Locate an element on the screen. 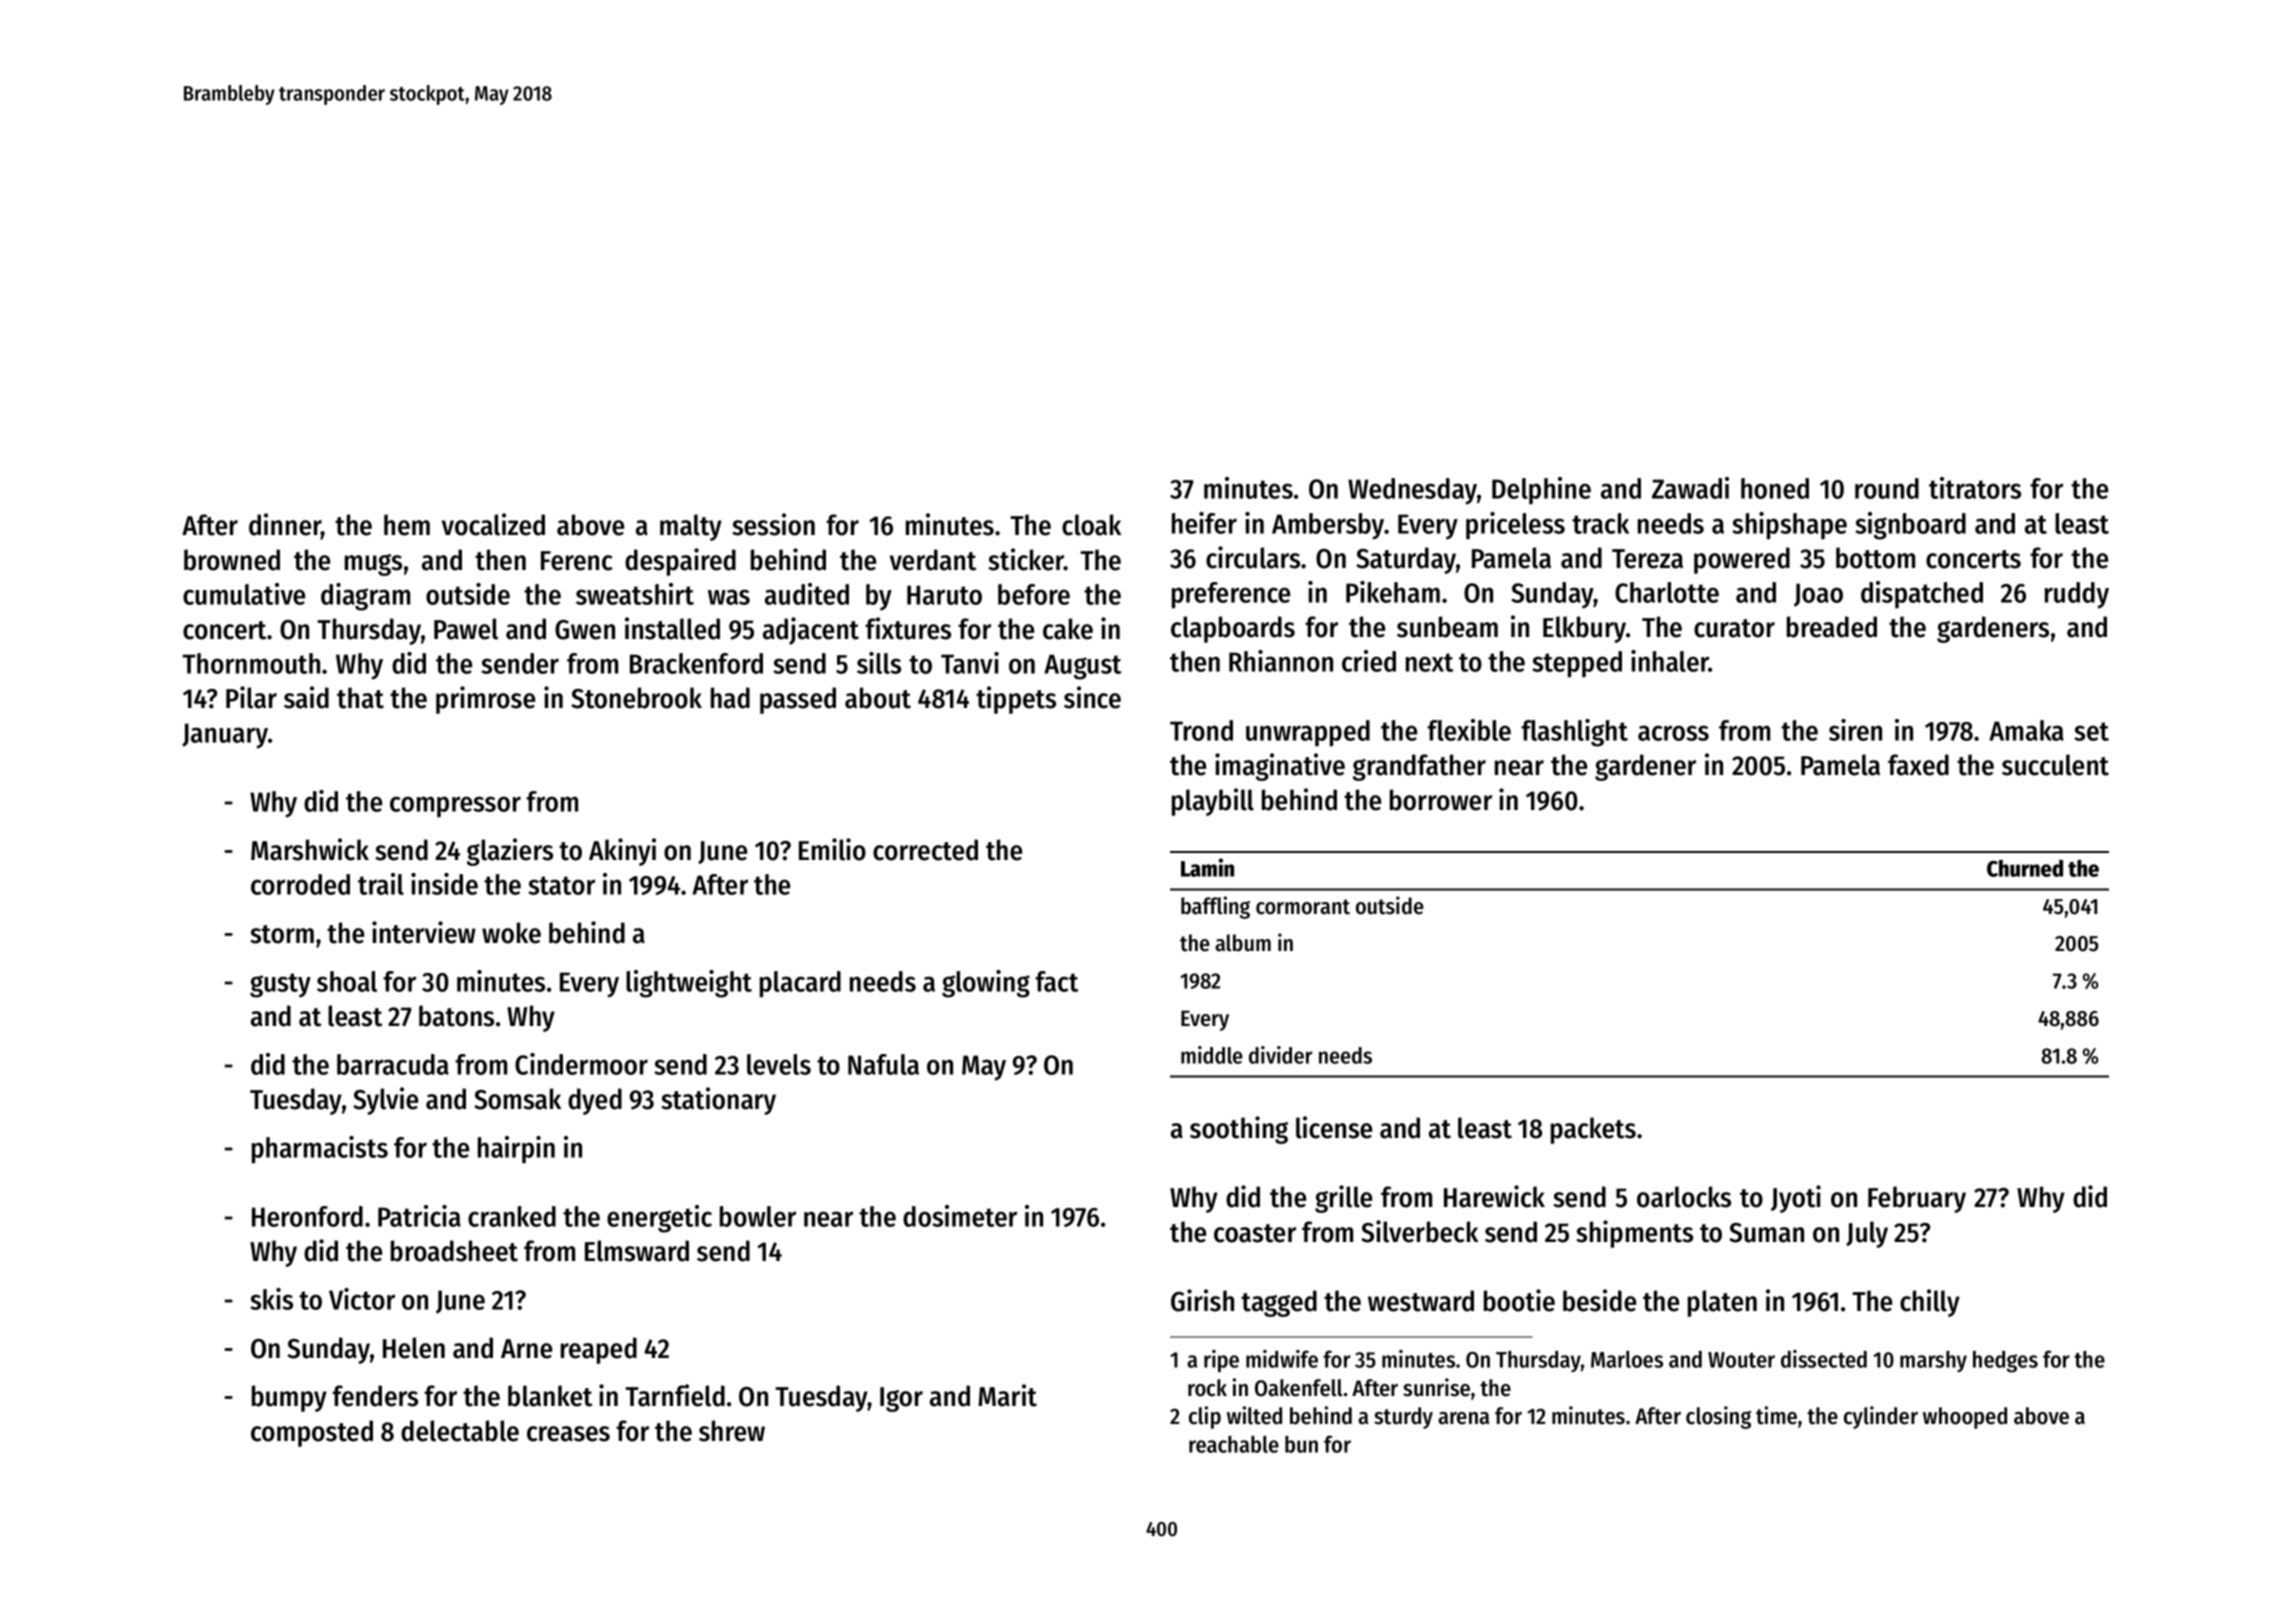 The height and width of the screenshot is (1620, 2292). glowing is located at coordinates (986, 984).
